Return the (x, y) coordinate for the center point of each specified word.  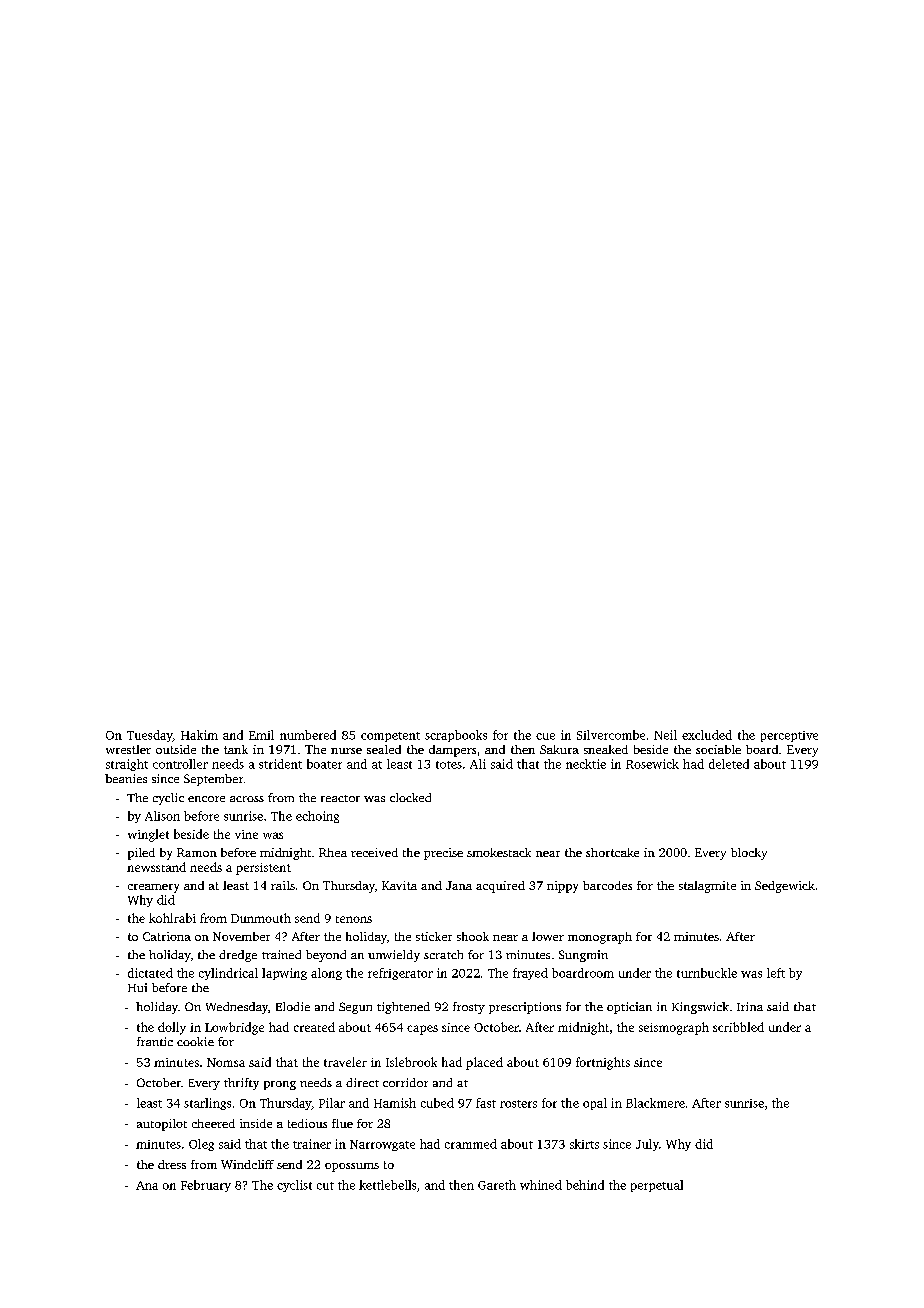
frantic (155, 1041)
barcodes (607, 885)
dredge (238, 956)
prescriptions (525, 1008)
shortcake (612, 852)
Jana (459, 885)
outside (176, 749)
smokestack (499, 852)
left (776, 973)
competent (390, 737)
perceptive (789, 736)
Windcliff (247, 1164)
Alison (162, 816)
